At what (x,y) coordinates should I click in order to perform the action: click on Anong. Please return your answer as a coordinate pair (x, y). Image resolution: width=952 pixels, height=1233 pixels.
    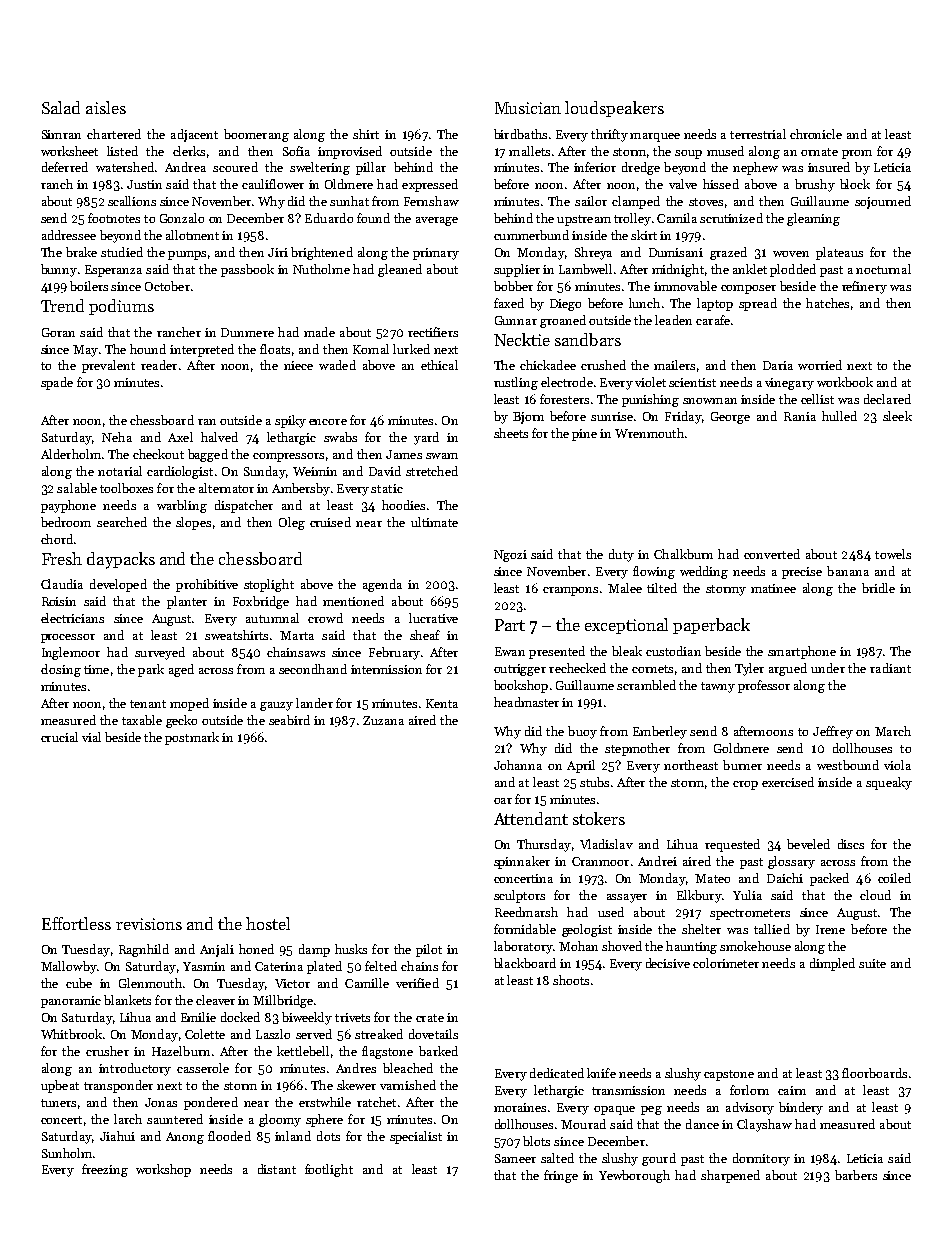
    Looking at the image, I should click on (185, 1138).
